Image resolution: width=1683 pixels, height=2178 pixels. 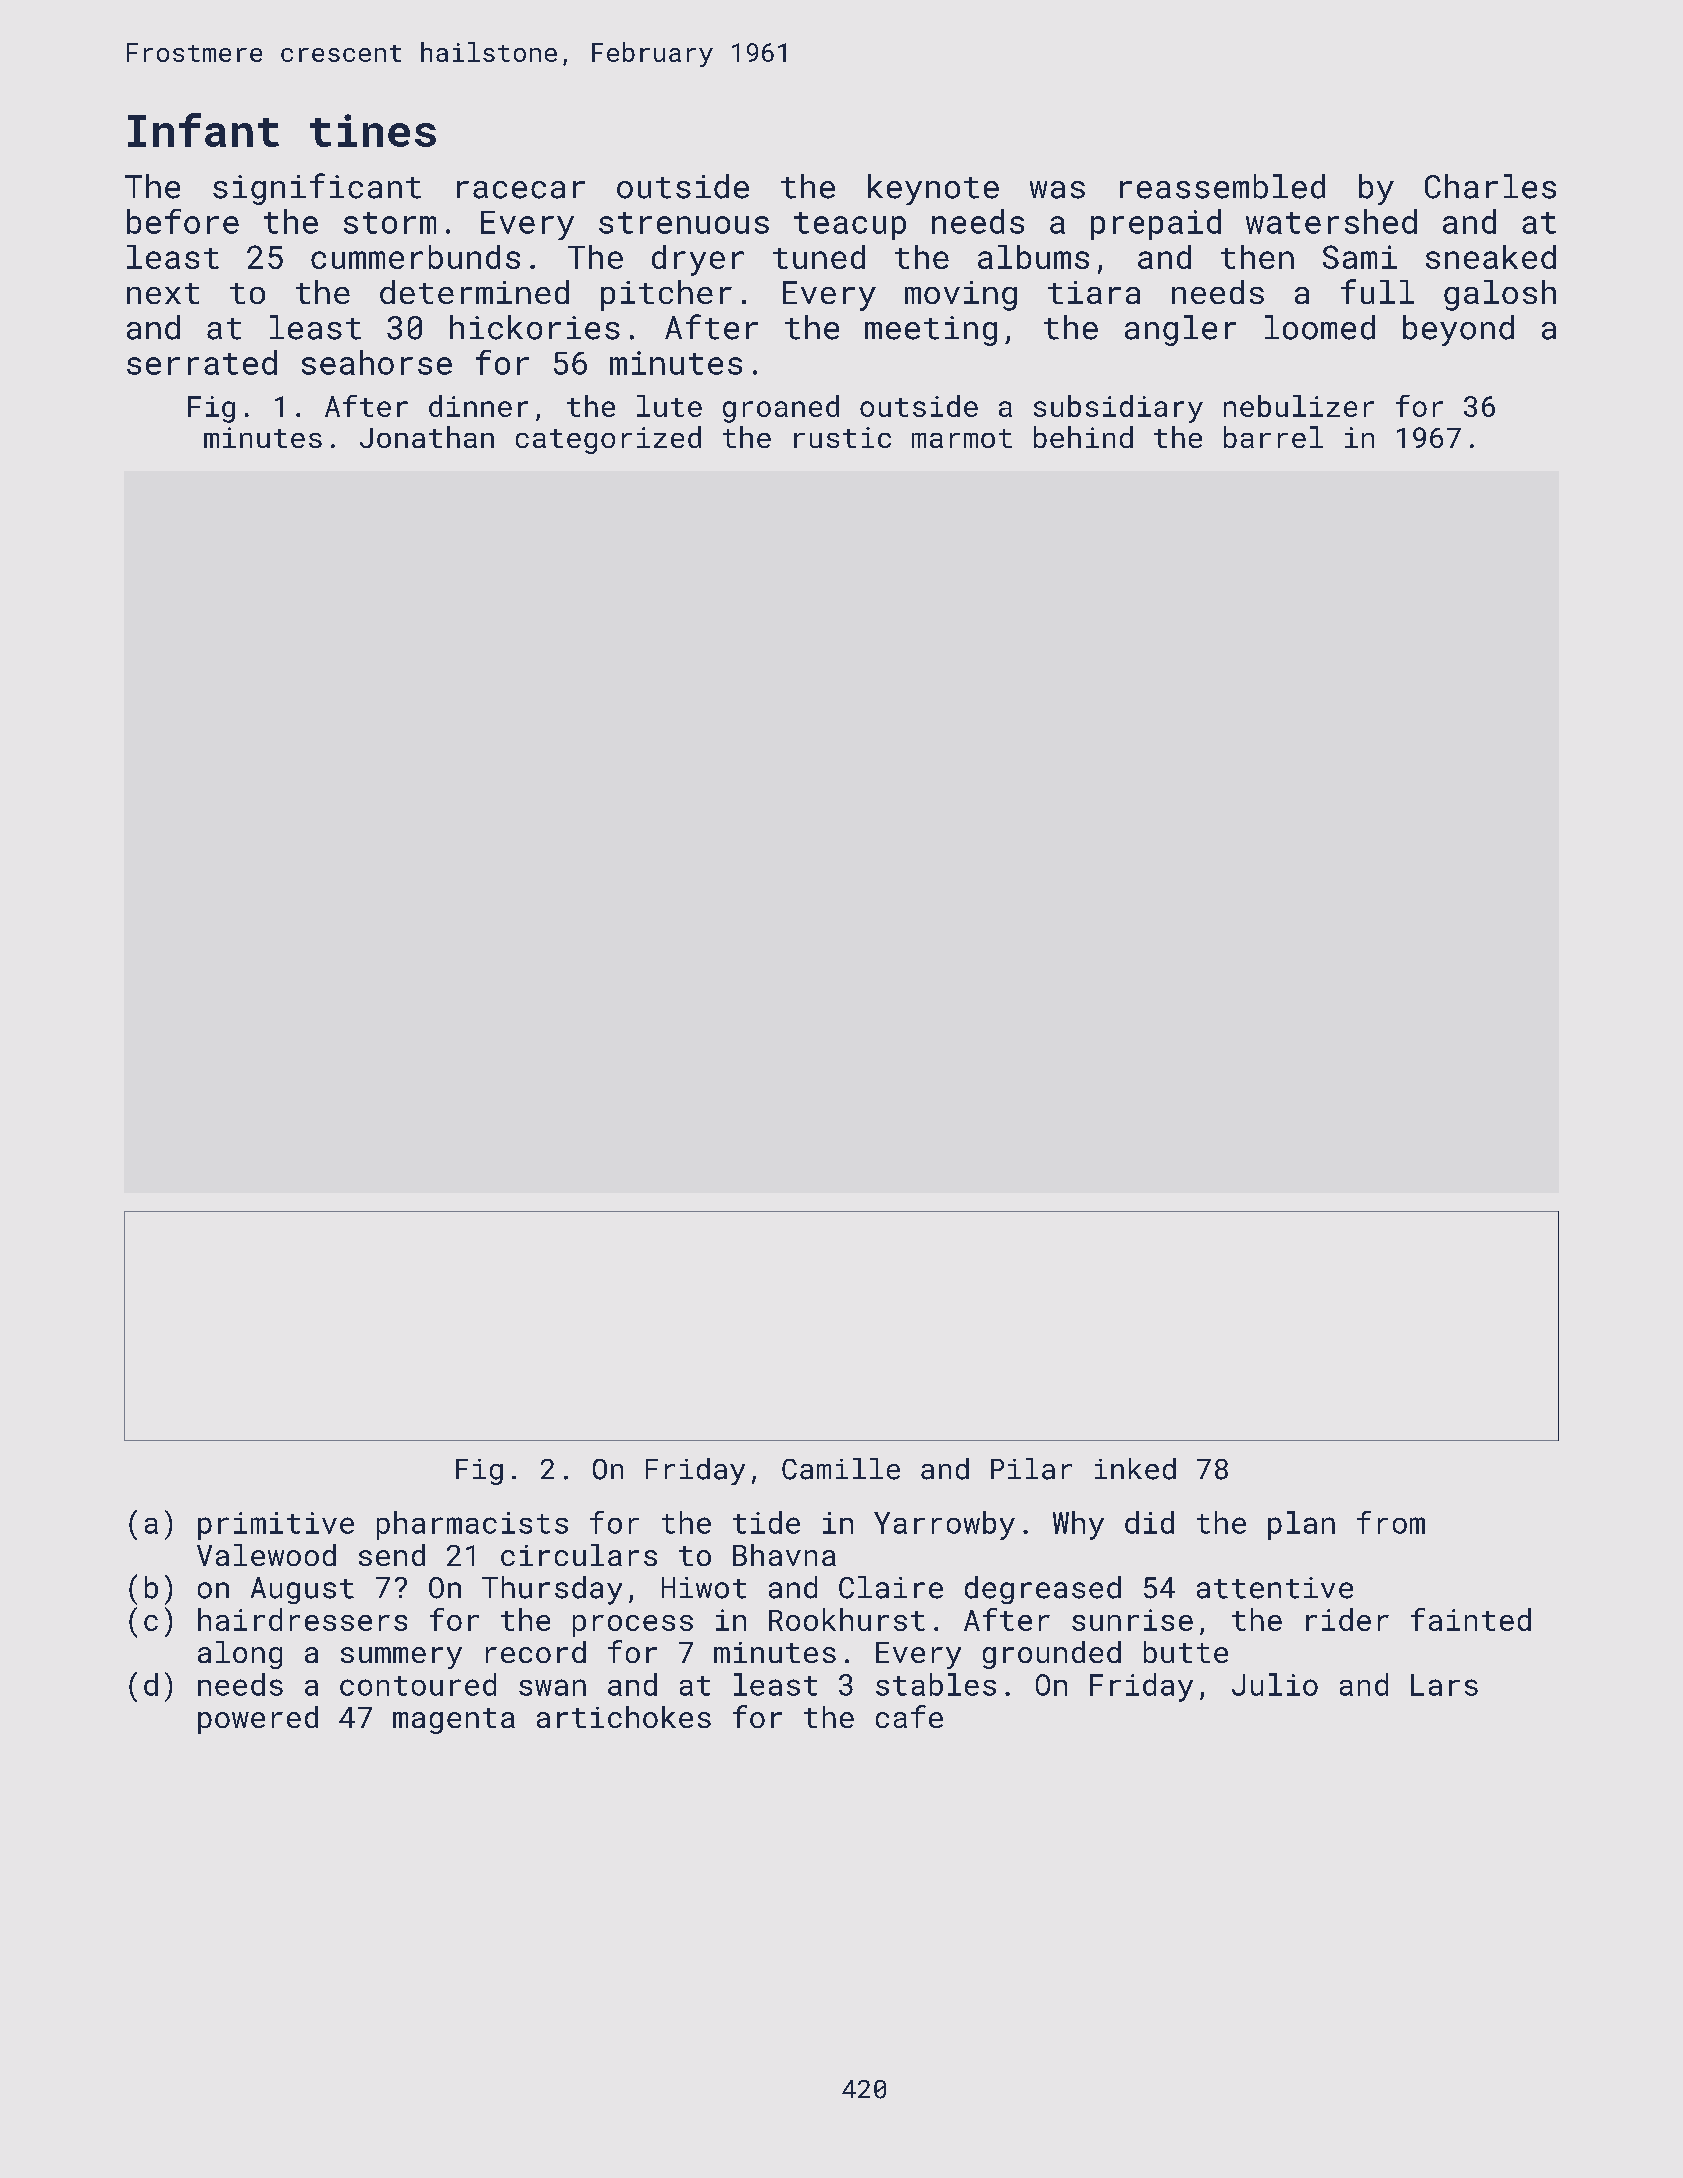 What do you see at coordinates (1490, 186) in the screenshot?
I see `Charles` at bounding box center [1490, 186].
